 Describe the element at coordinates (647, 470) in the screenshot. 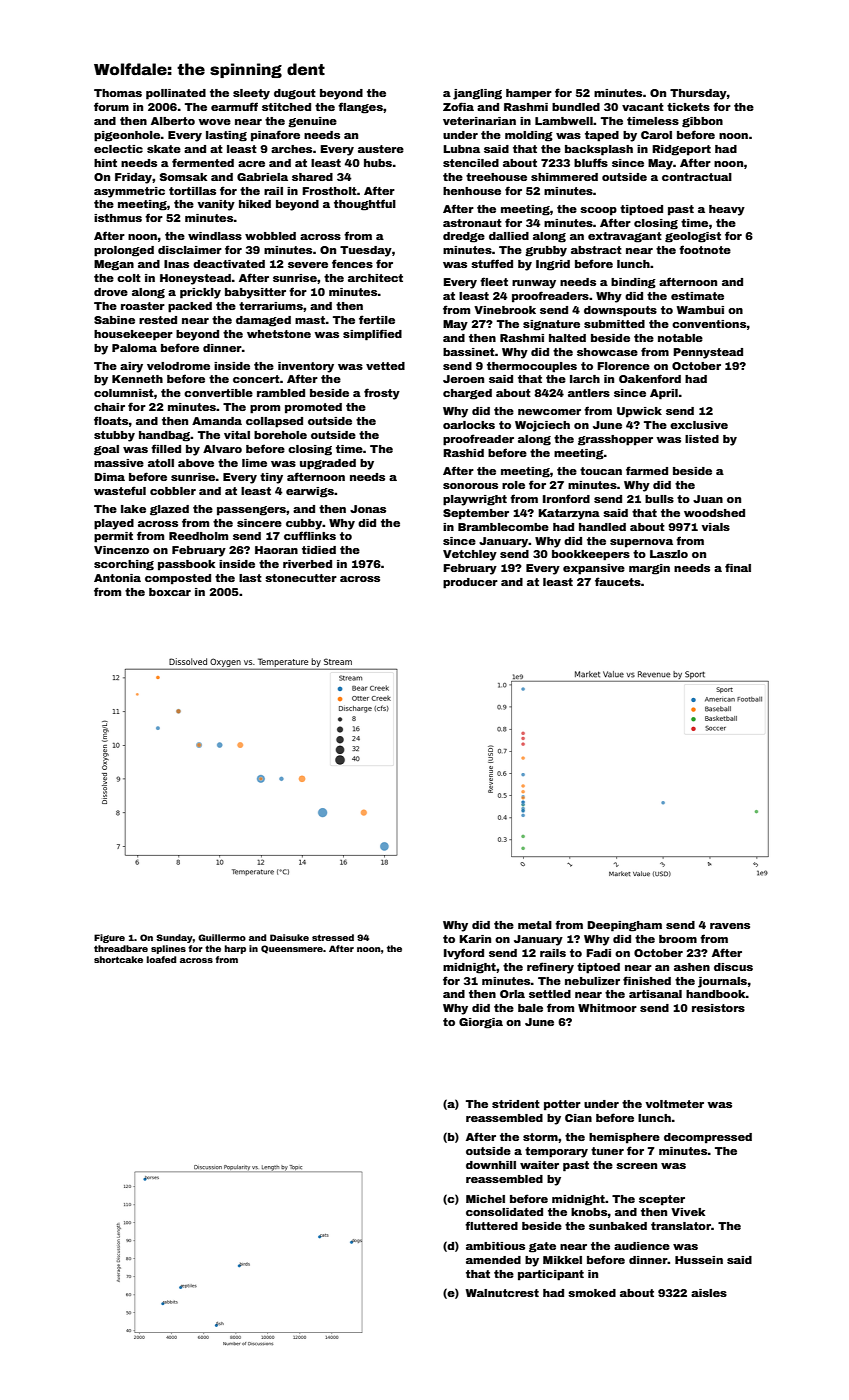

I see `farmed` at that location.
